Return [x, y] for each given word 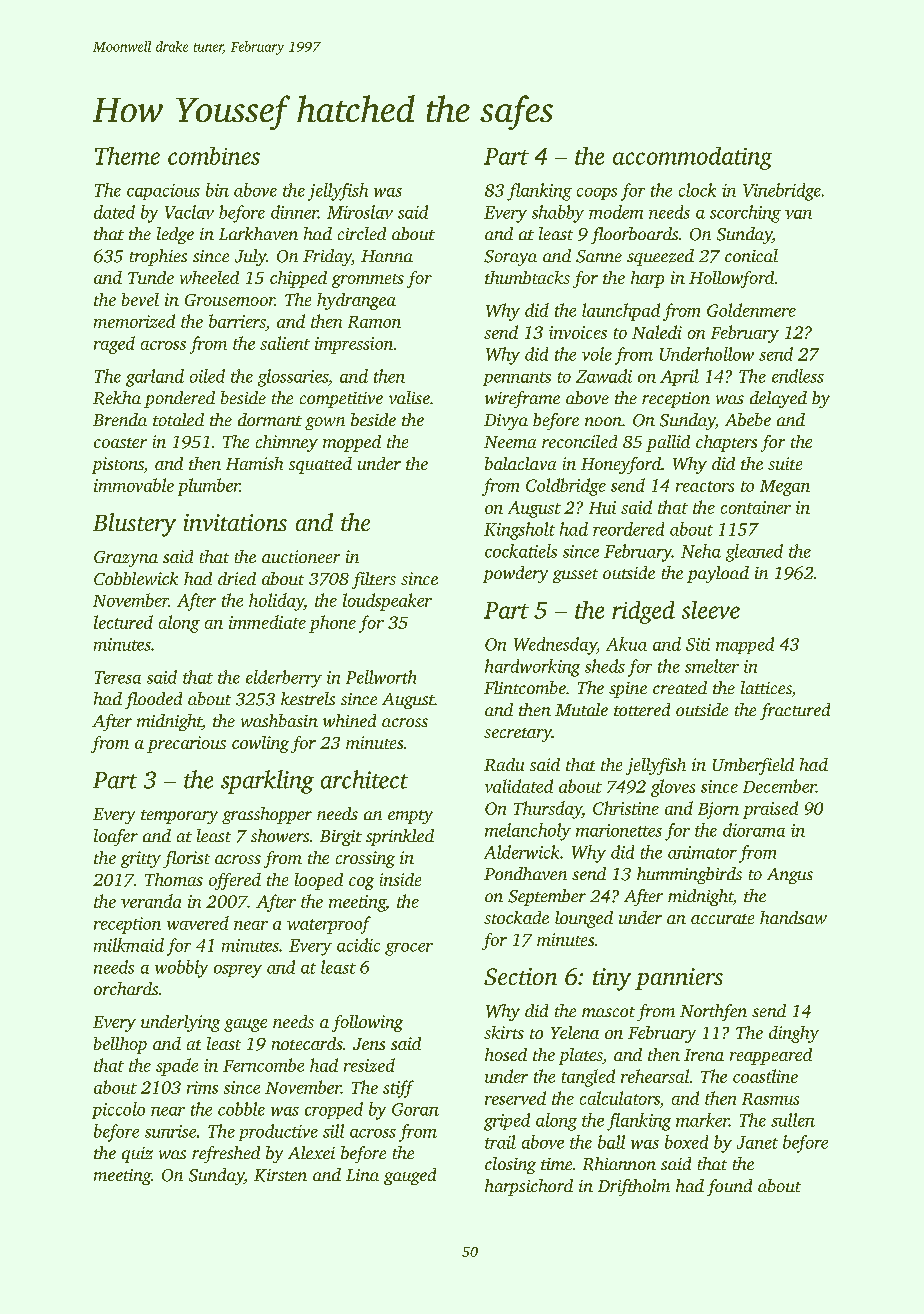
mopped [352, 443]
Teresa [118, 677]
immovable [134, 485]
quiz [137, 1155]
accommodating [692, 158]
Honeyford [621, 465]
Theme [127, 156]
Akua [626, 644]
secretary [518, 735]
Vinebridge [782, 192]
